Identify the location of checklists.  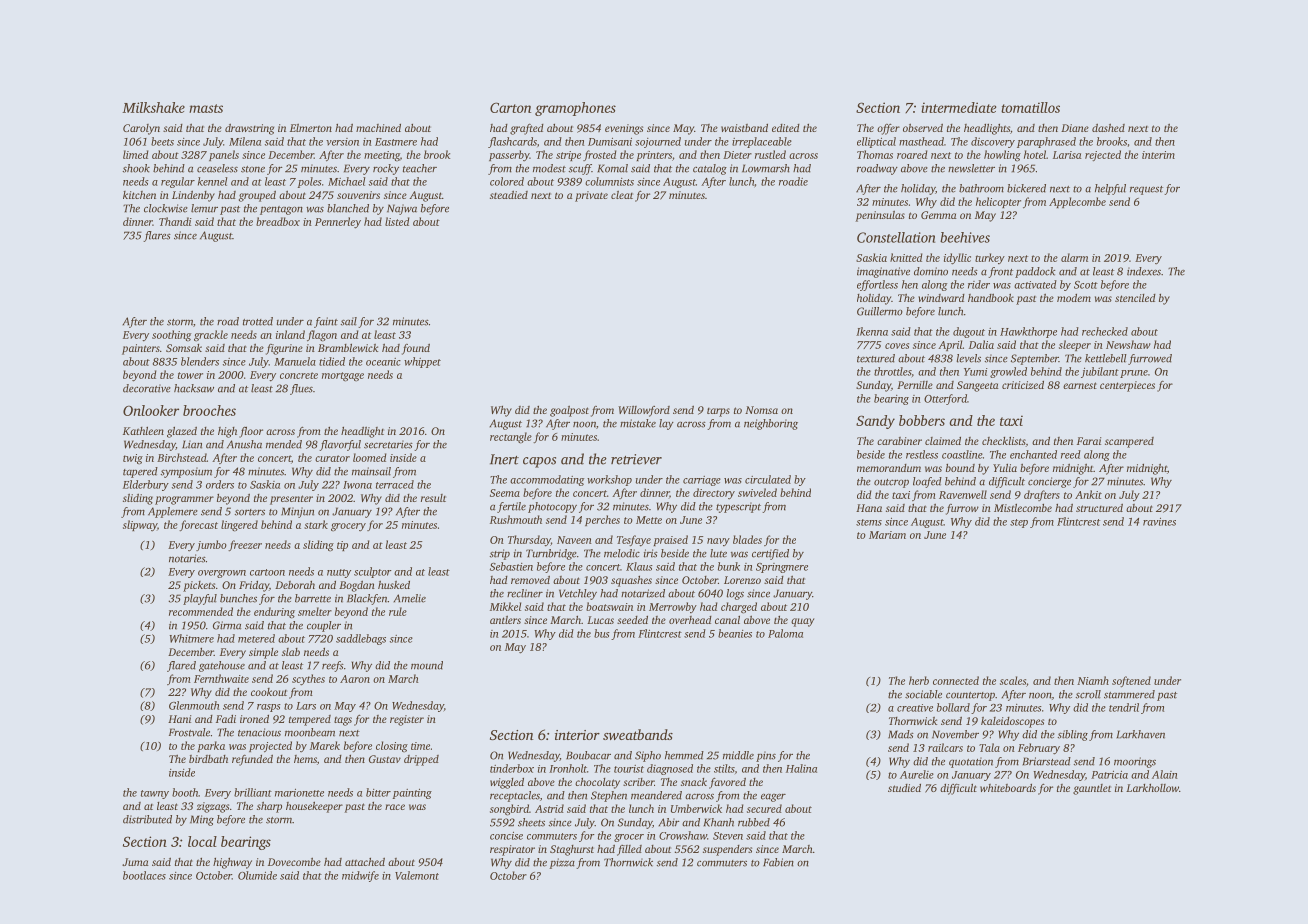
(1003, 441).
